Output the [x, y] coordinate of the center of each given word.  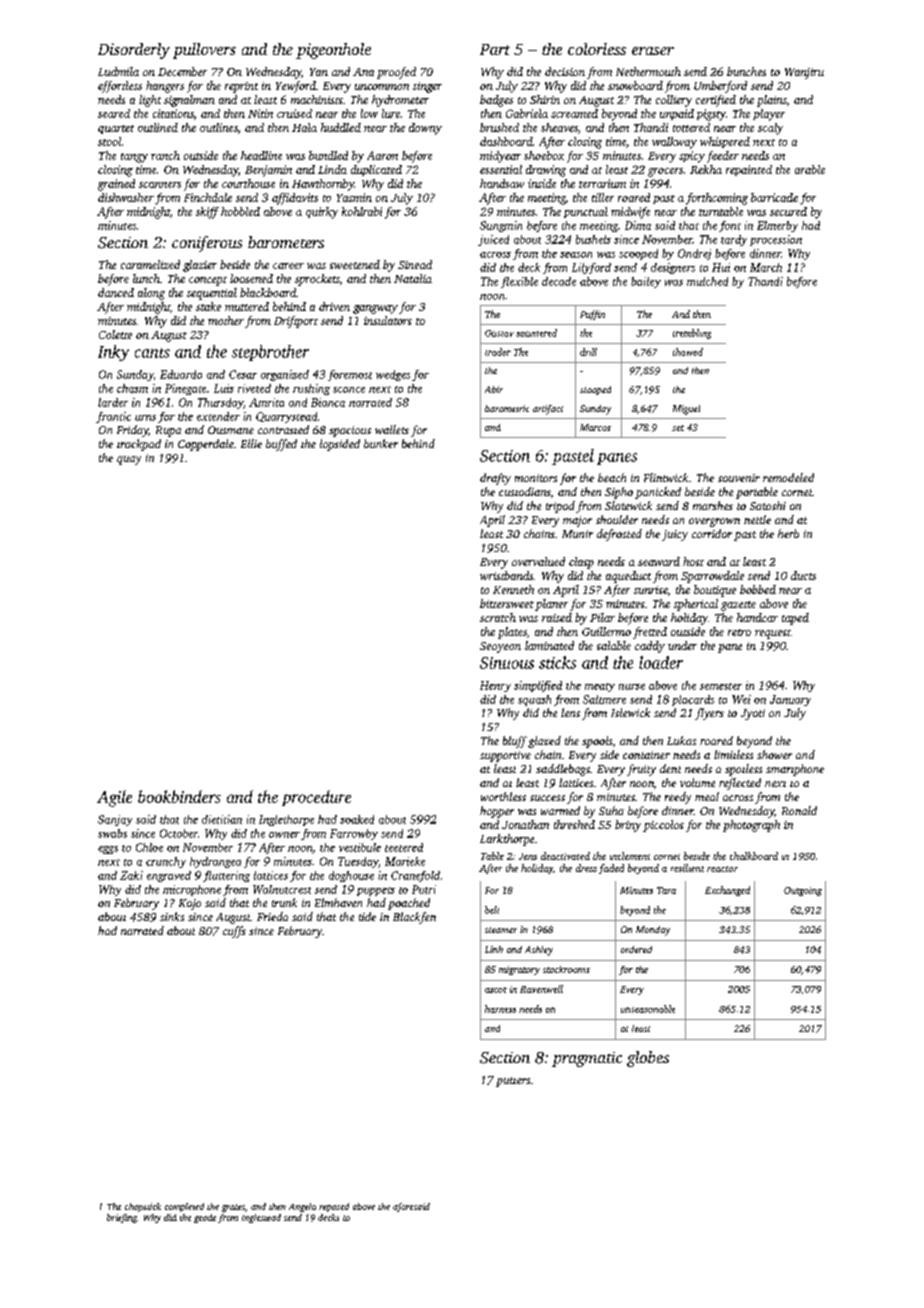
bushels [593, 239]
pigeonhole [333, 51]
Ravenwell [541, 989]
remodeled [788, 477]
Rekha [706, 169]
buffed [281, 445]
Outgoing [803, 891]
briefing [122, 1218]
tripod [560, 507]
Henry [495, 686]
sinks [172, 916]
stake [208, 306]
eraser [653, 51]
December [182, 71]
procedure [316, 798]
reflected [740, 784]
